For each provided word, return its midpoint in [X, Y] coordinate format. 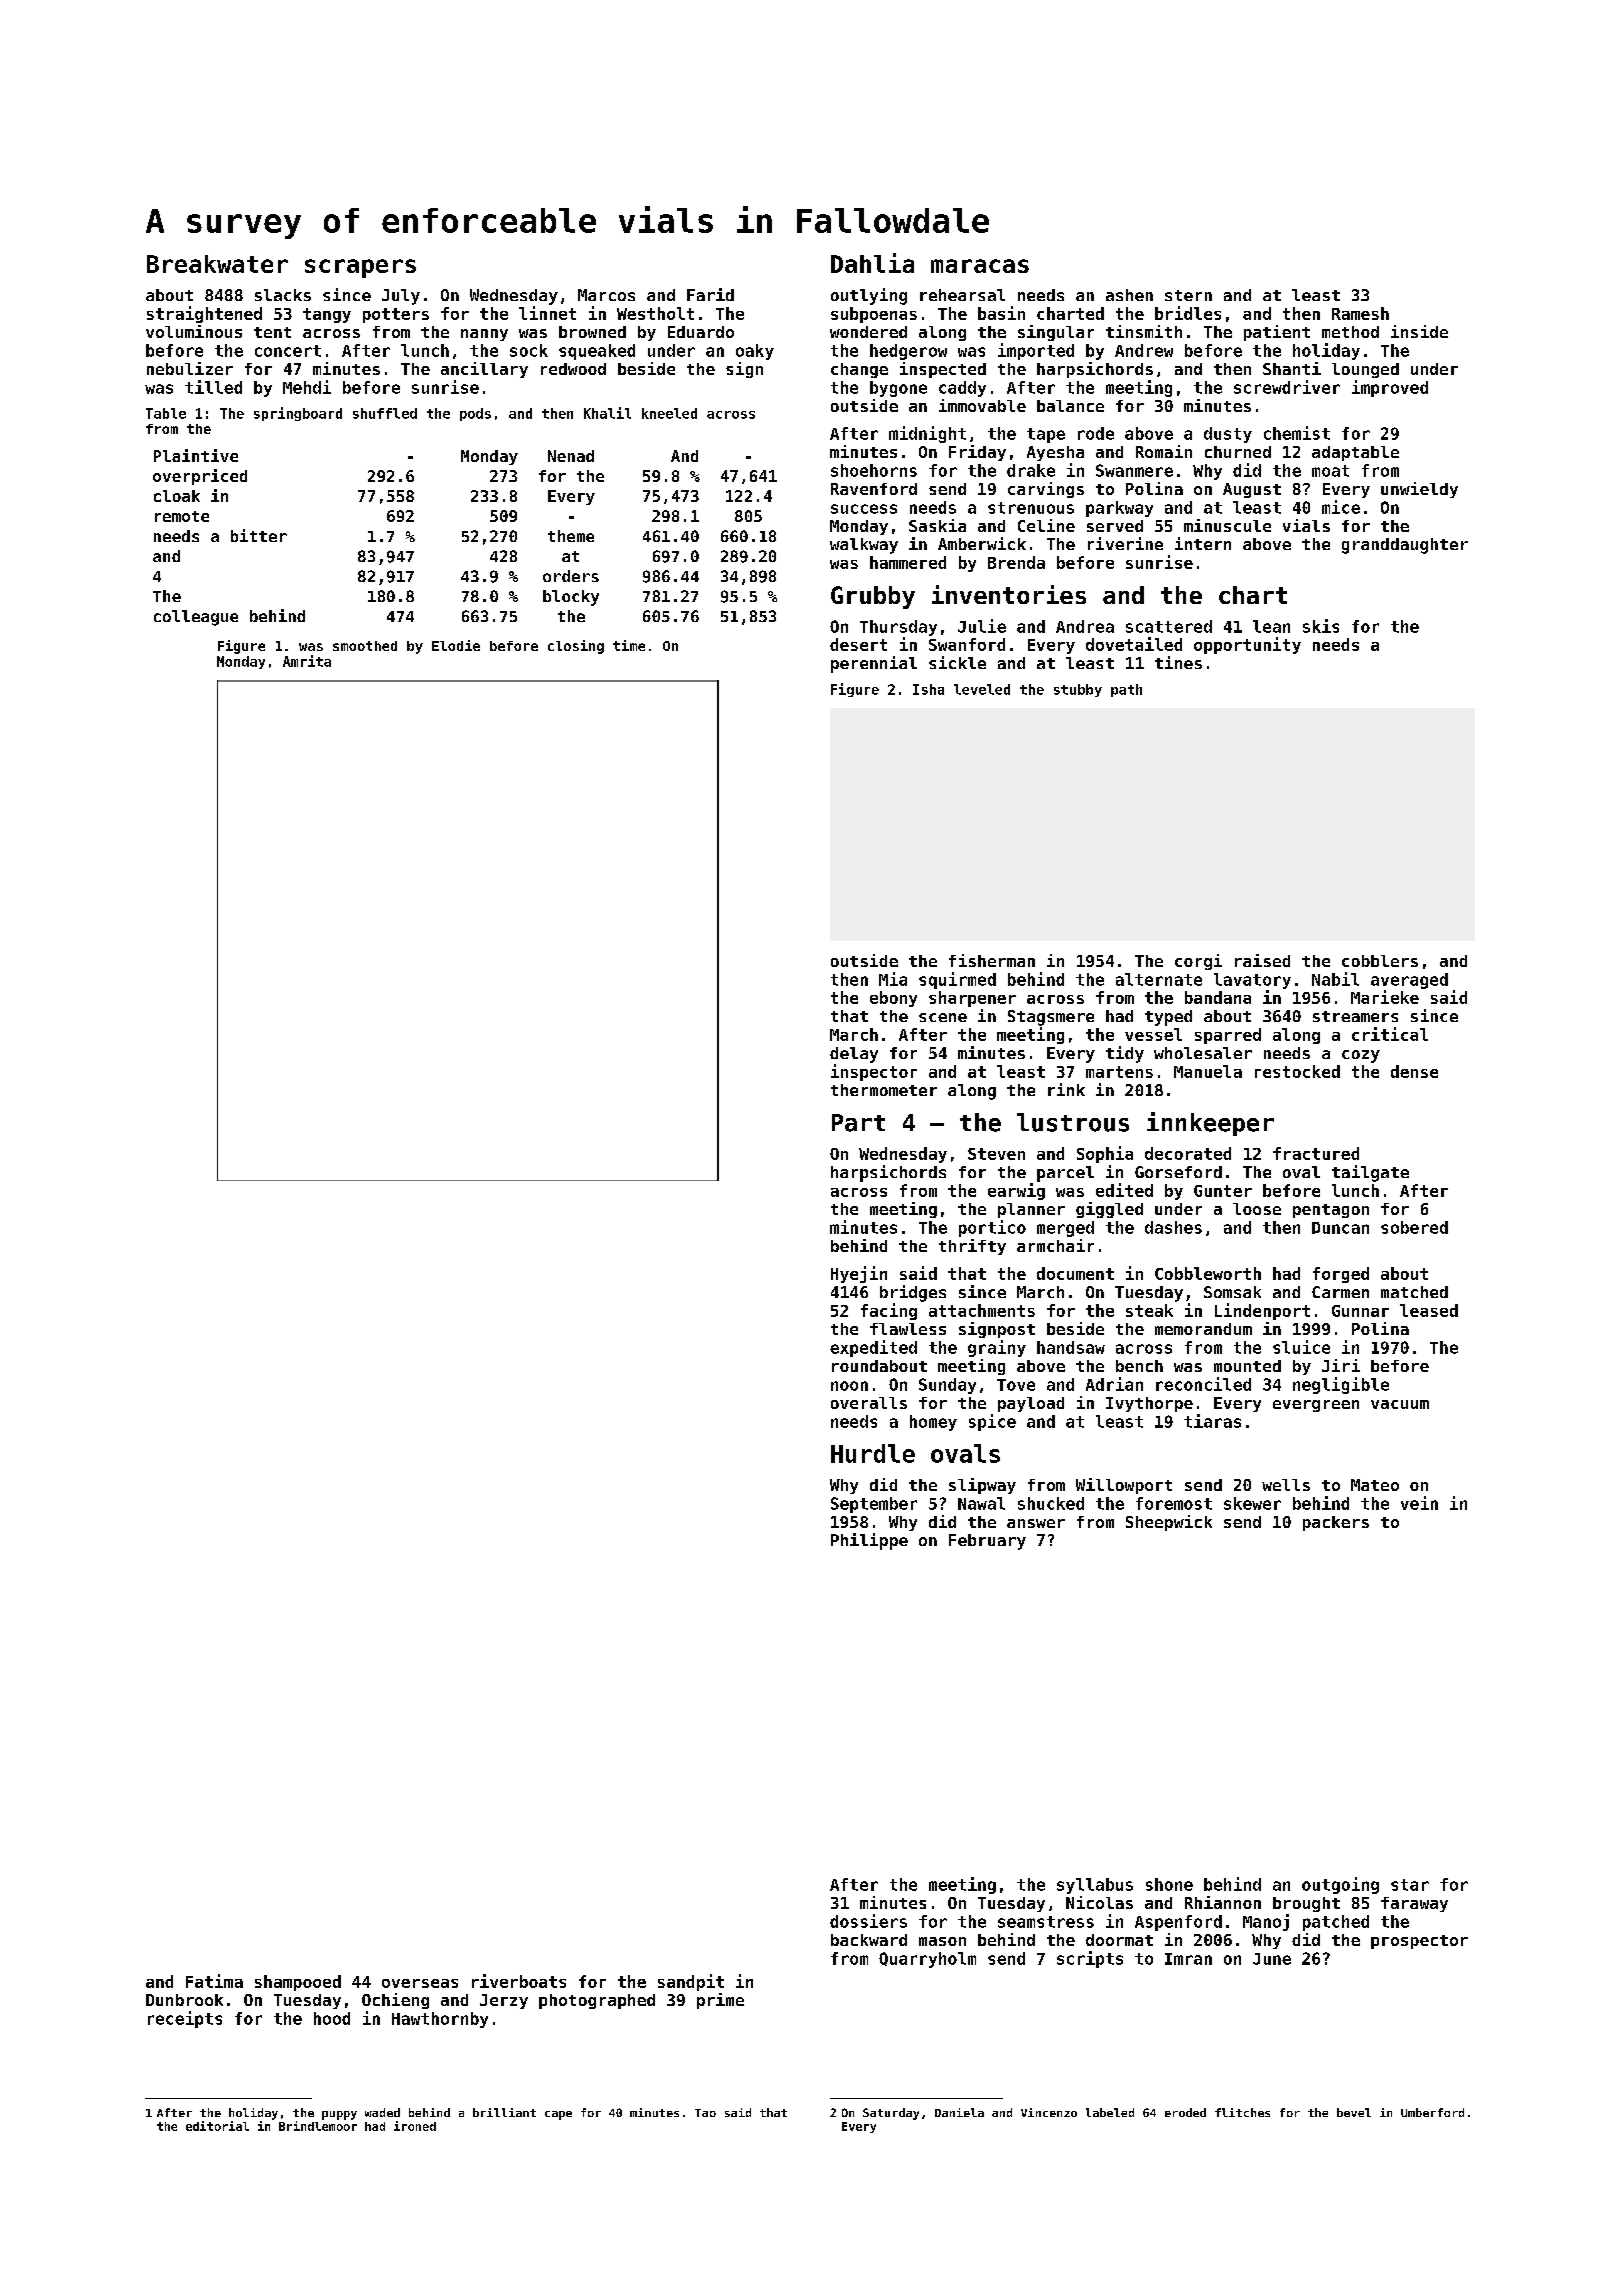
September [874, 1505]
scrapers [360, 268]
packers [1336, 1523]
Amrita [307, 661]
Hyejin [859, 1274]
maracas [980, 266]
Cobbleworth [1208, 1273]
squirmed [957, 980]
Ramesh [1360, 313]
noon [849, 1386]
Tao [705, 2113]
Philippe [869, 1541]
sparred [1228, 1036]
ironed [415, 2126]
